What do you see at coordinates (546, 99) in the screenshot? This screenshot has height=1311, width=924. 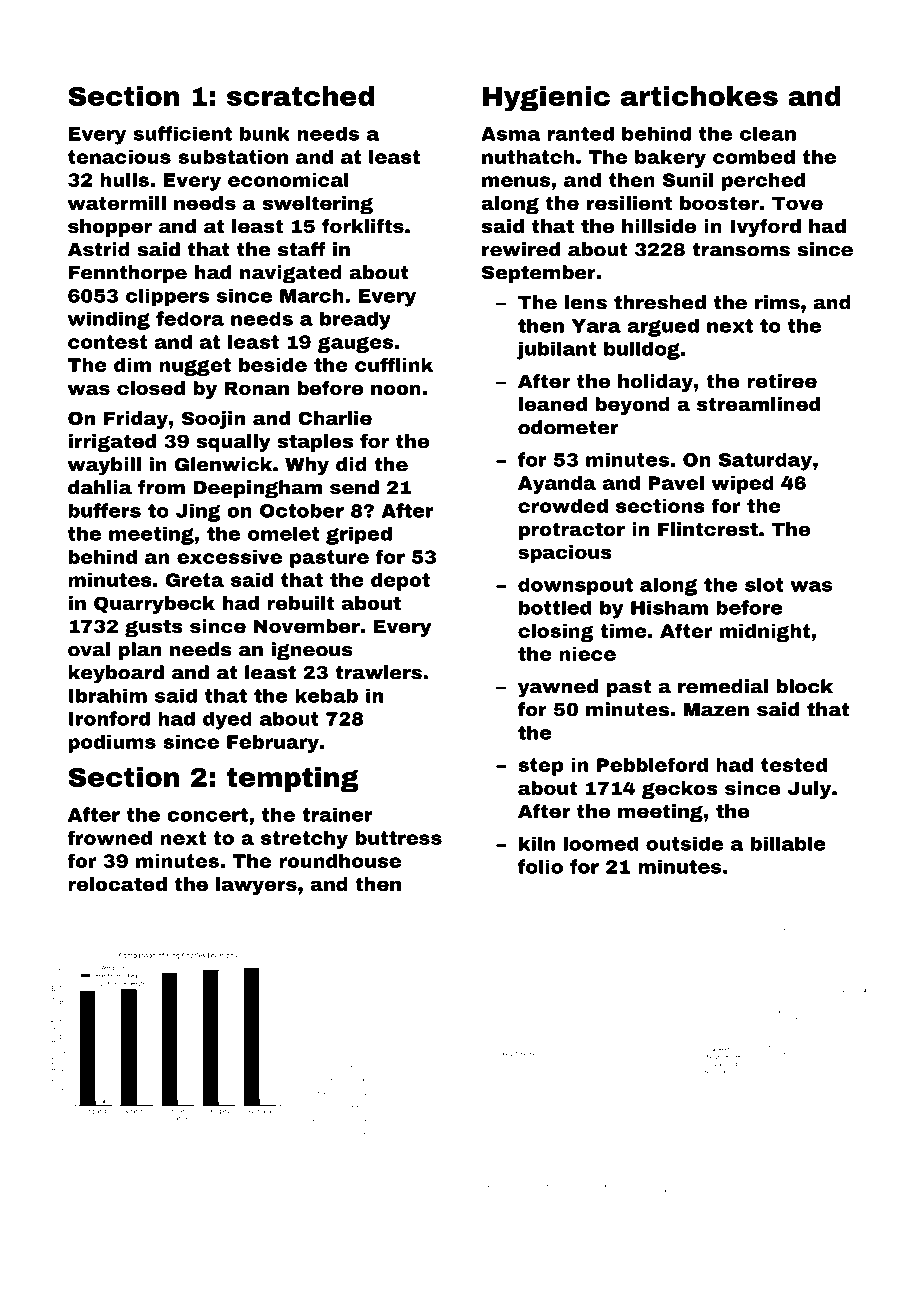 I see `Hygienic` at bounding box center [546, 99].
